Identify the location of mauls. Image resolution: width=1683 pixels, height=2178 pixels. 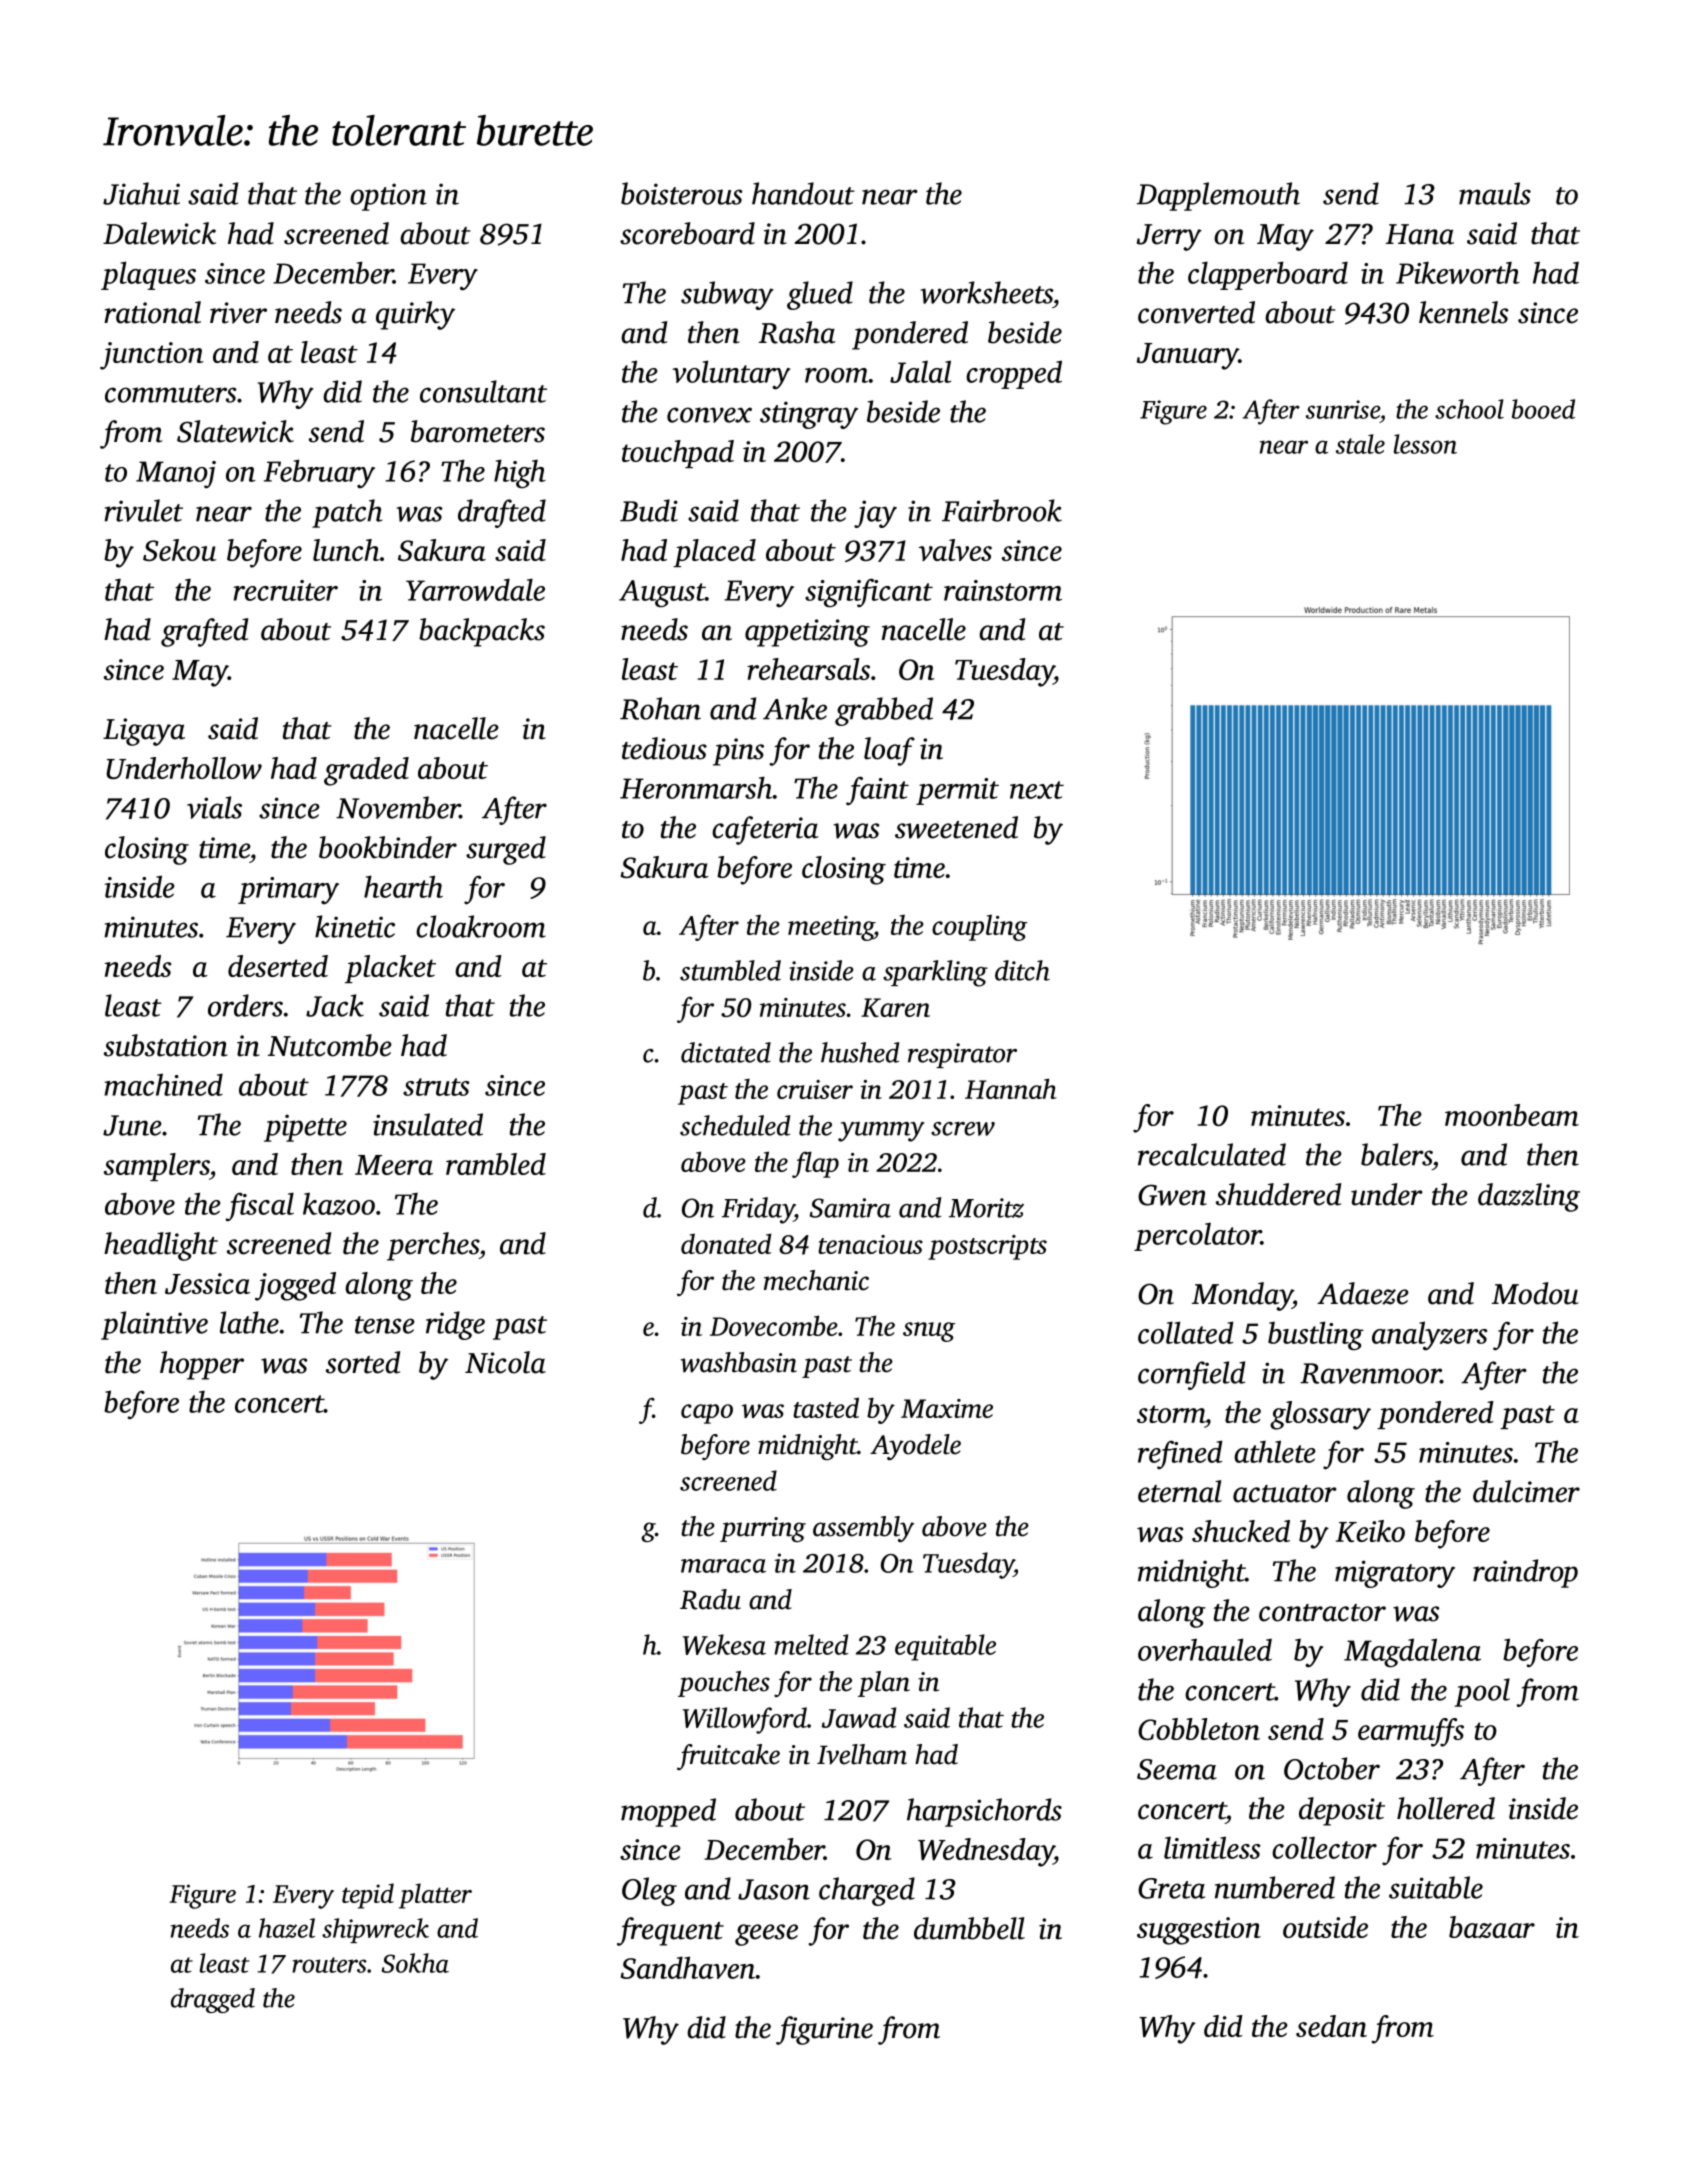
(1495, 193).
